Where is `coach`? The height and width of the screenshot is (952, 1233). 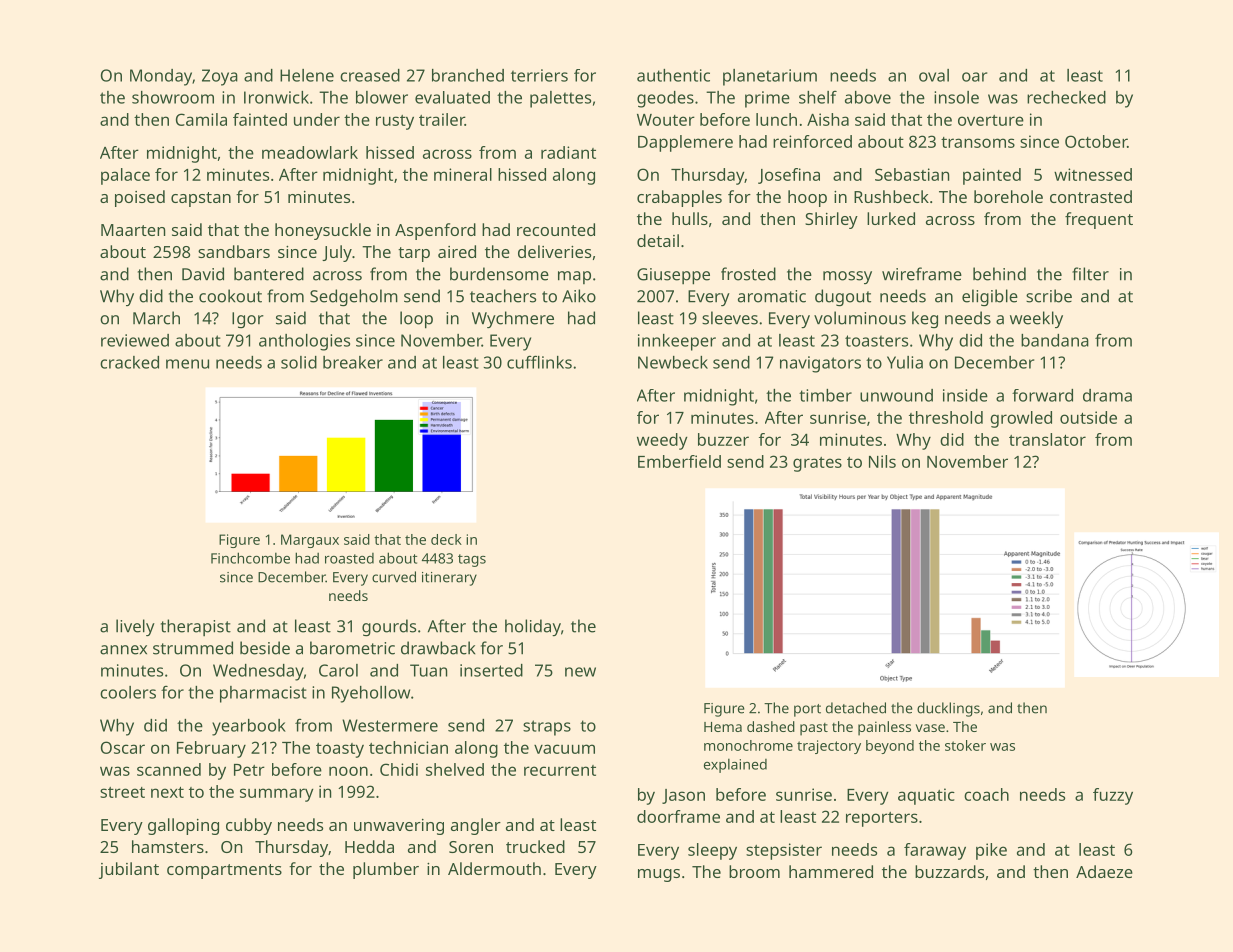
coach is located at coordinates (986, 794).
